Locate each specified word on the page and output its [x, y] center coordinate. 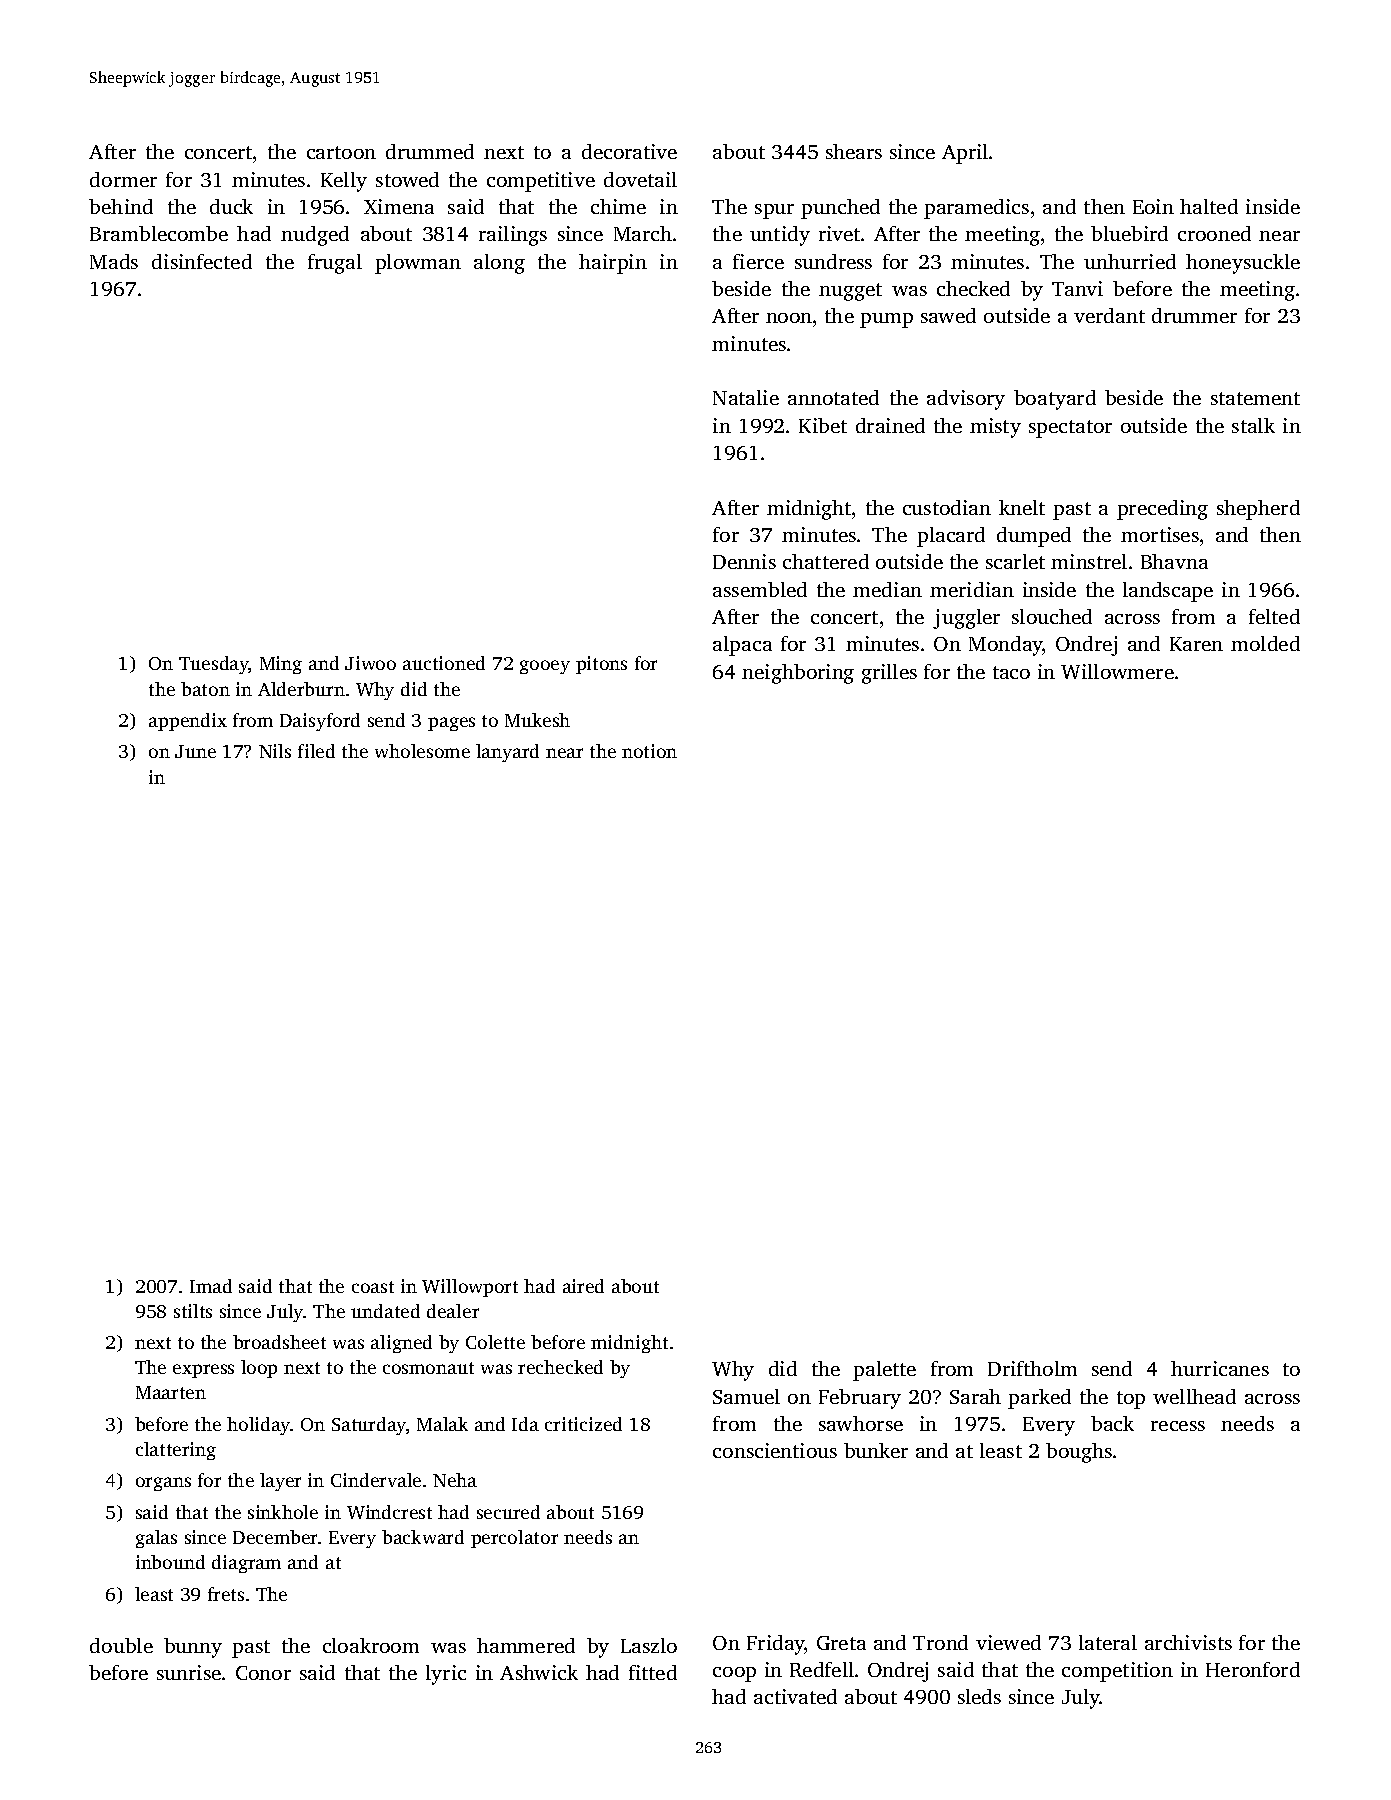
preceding [1162, 510]
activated [795, 1696]
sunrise [189, 1672]
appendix [188, 722]
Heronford [1253, 1669]
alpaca [742, 646]
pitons [601, 665]
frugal [335, 264]
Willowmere [1117, 671]
